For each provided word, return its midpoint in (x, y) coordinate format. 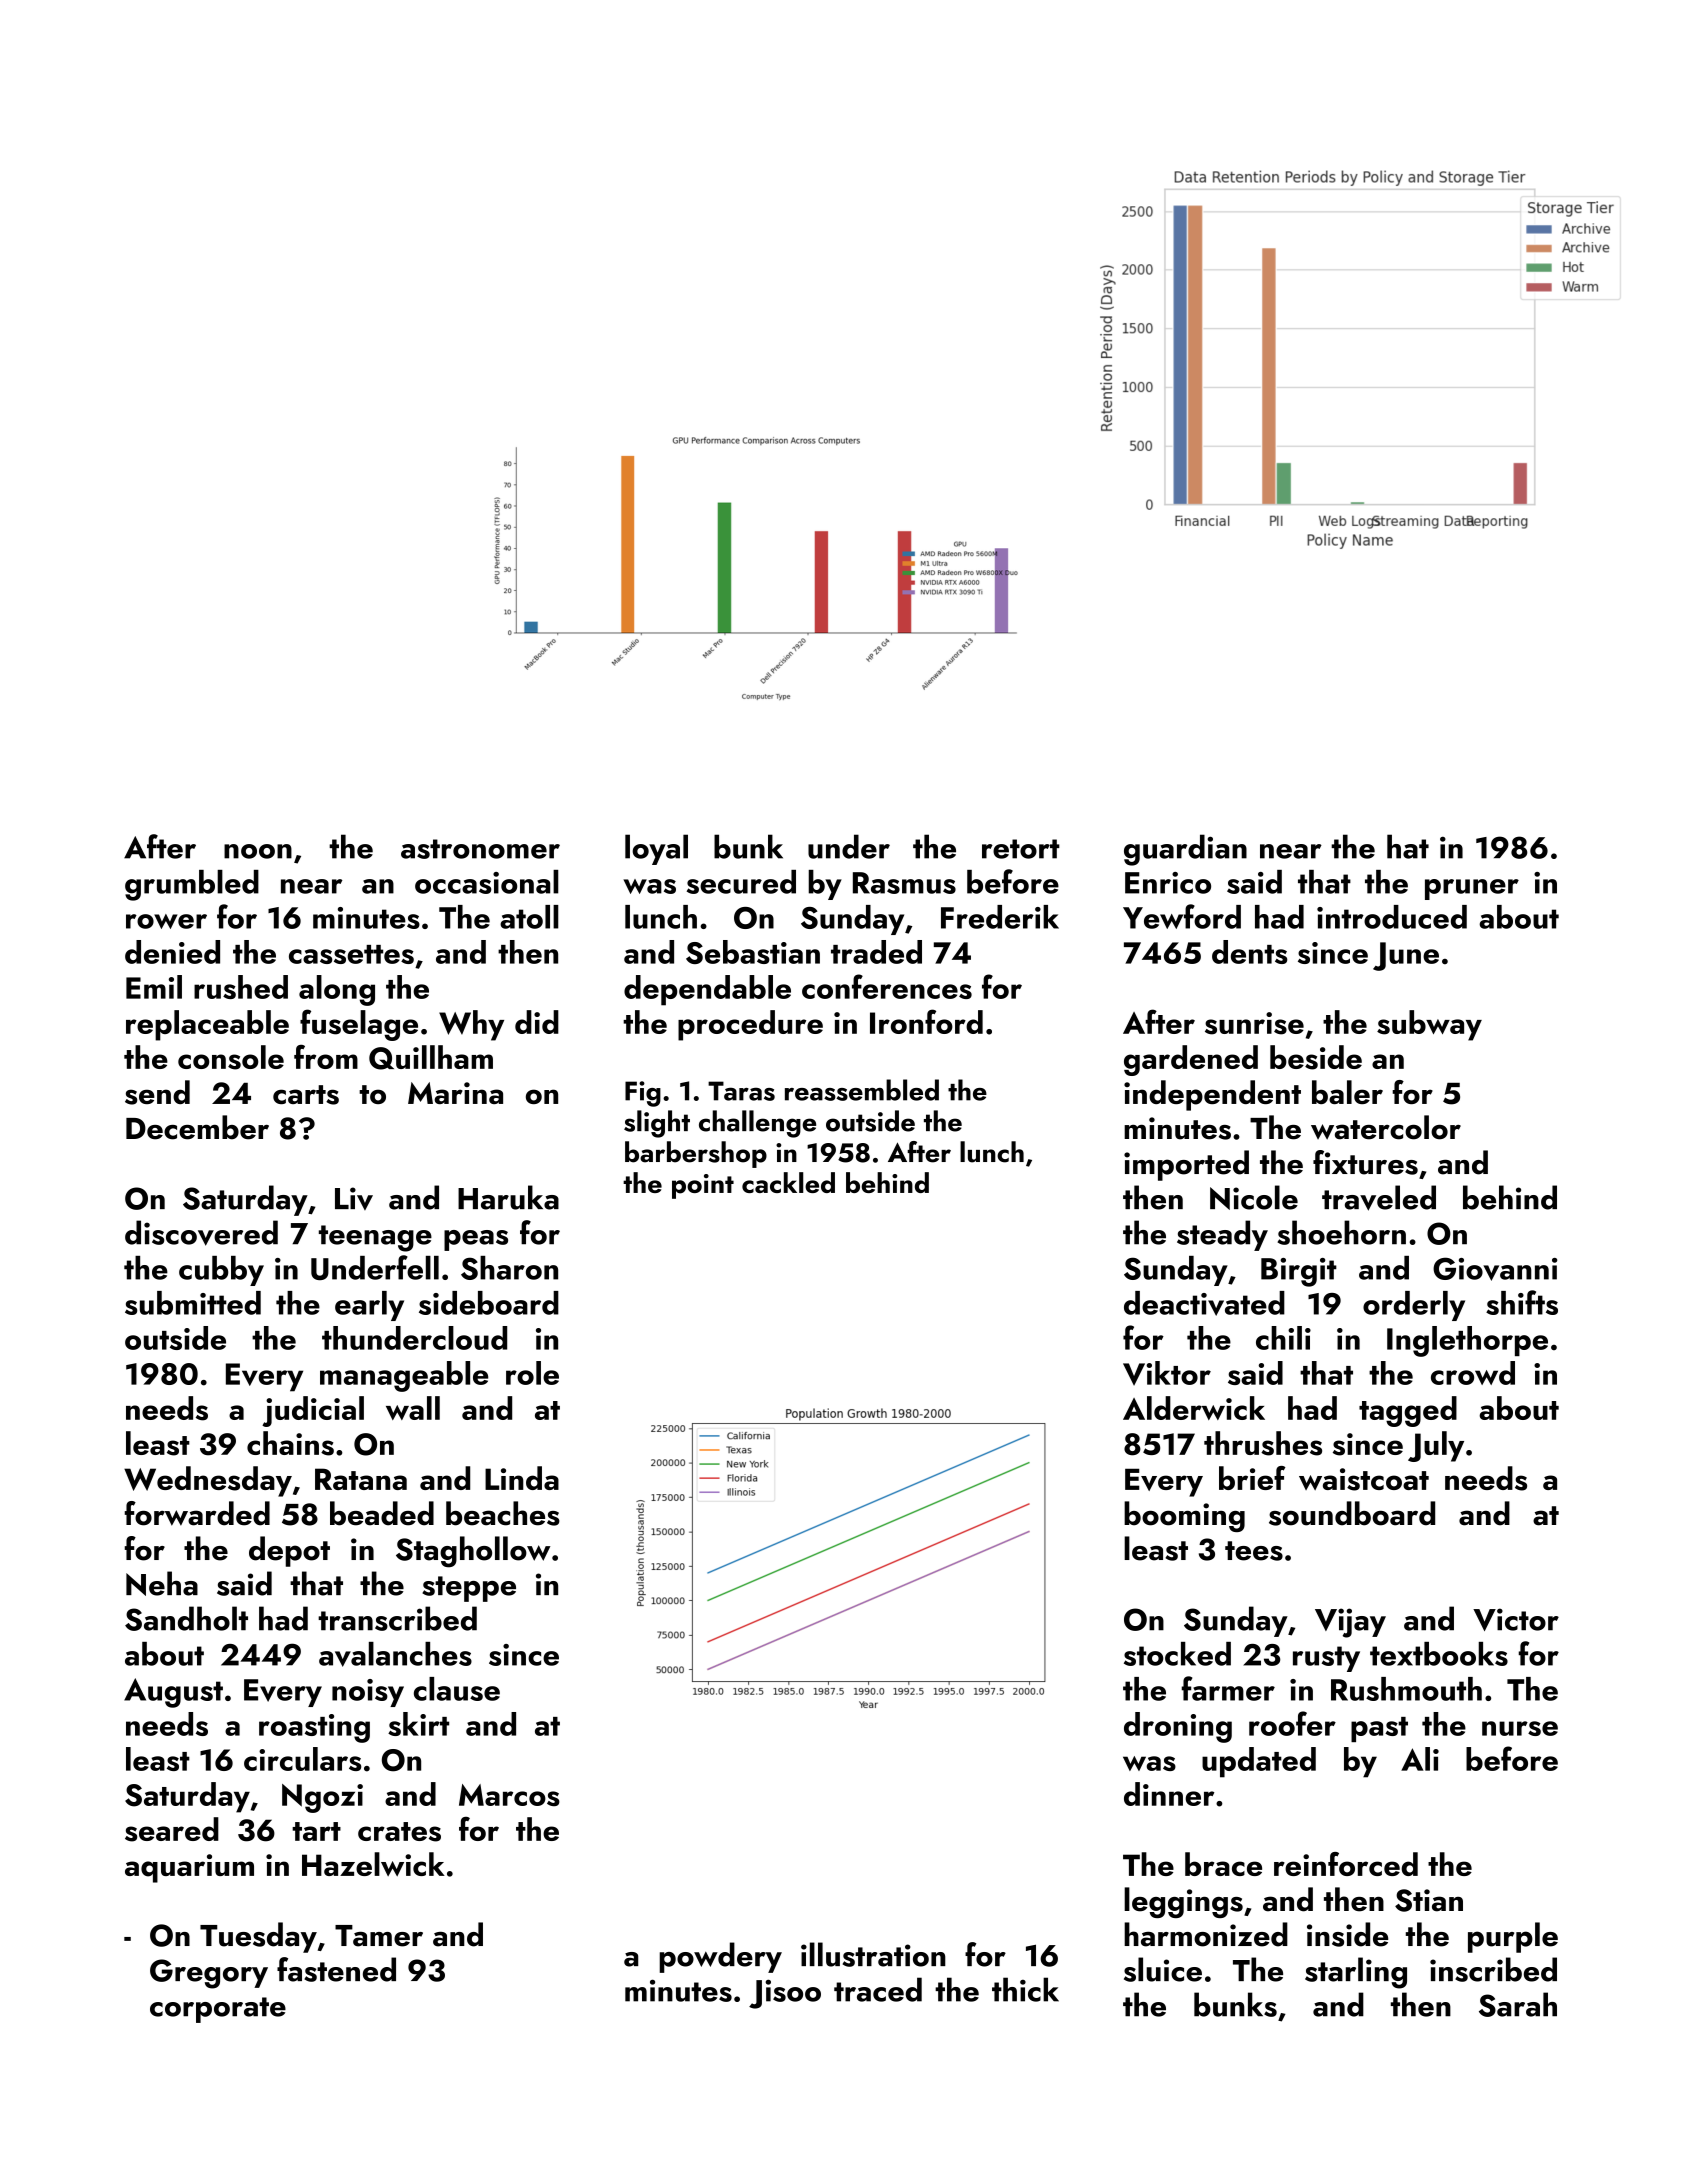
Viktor (1167, 1373)
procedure (750, 1025)
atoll (529, 917)
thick (1025, 1989)
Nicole (1254, 1197)
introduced (1392, 917)
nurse (1520, 1728)
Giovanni (1495, 1269)
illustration (873, 1954)
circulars (302, 1759)
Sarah (1518, 2004)
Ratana (361, 1479)
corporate (218, 2010)
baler (1347, 1092)
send (157, 1092)
